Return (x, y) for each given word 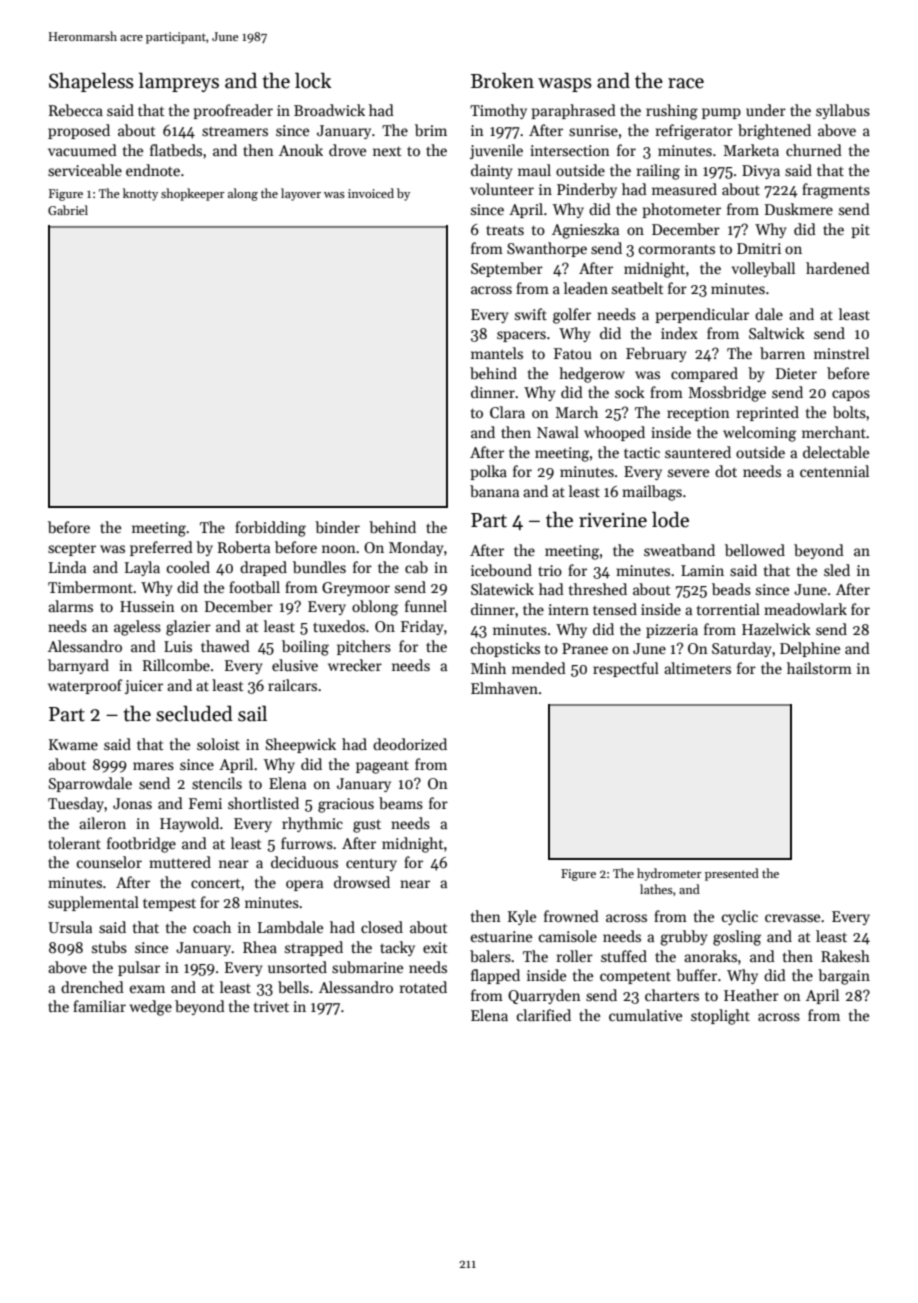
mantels (497, 353)
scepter (72, 549)
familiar (99, 1006)
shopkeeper (193, 194)
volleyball (763, 269)
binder (337, 527)
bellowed (755, 550)
